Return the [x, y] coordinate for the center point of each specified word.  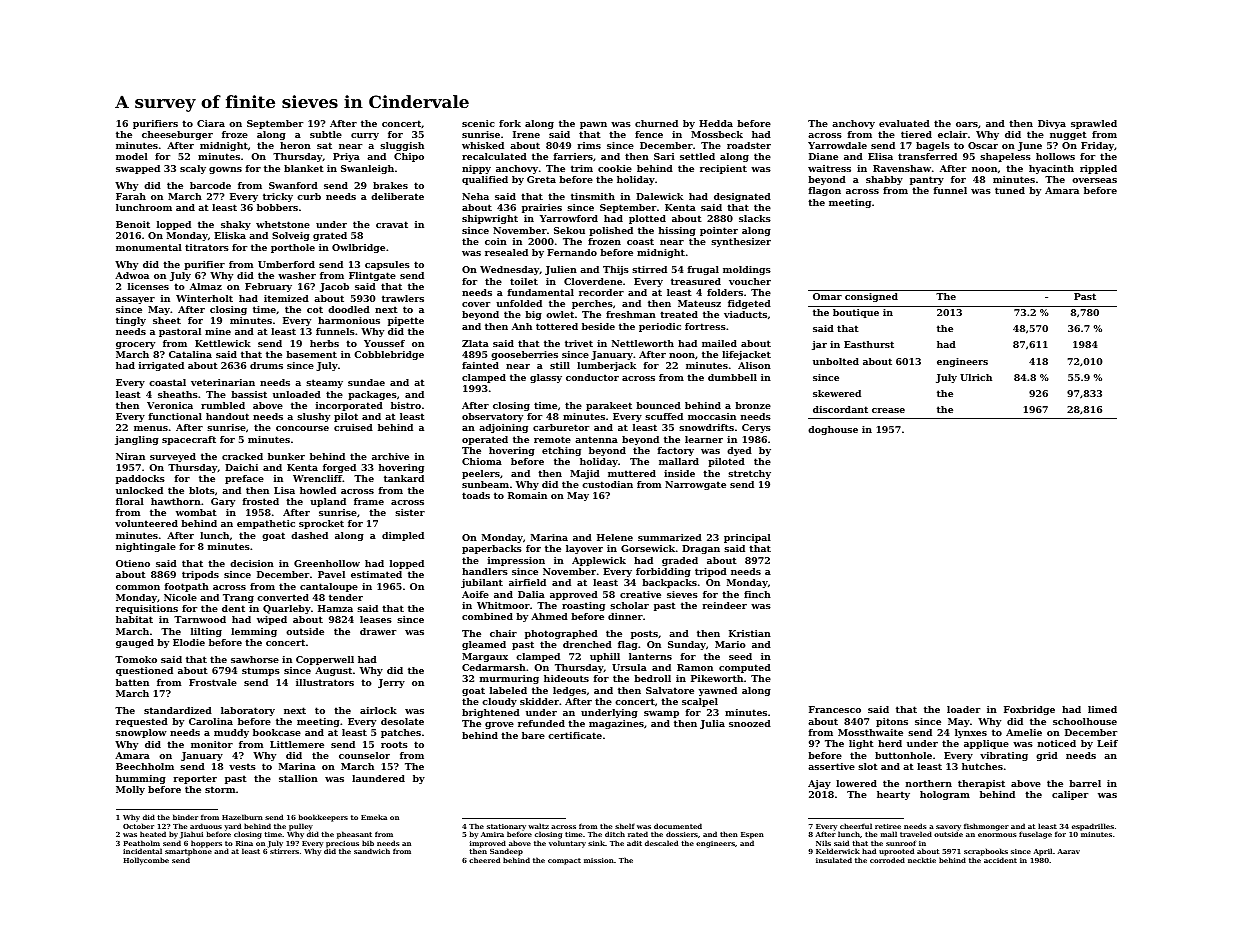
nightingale [146, 547]
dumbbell [732, 377]
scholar [629, 605]
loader [963, 709]
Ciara [211, 123]
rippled [1098, 169]
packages [372, 395]
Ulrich [976, 377]
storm [220, 789]
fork [510, 123]
